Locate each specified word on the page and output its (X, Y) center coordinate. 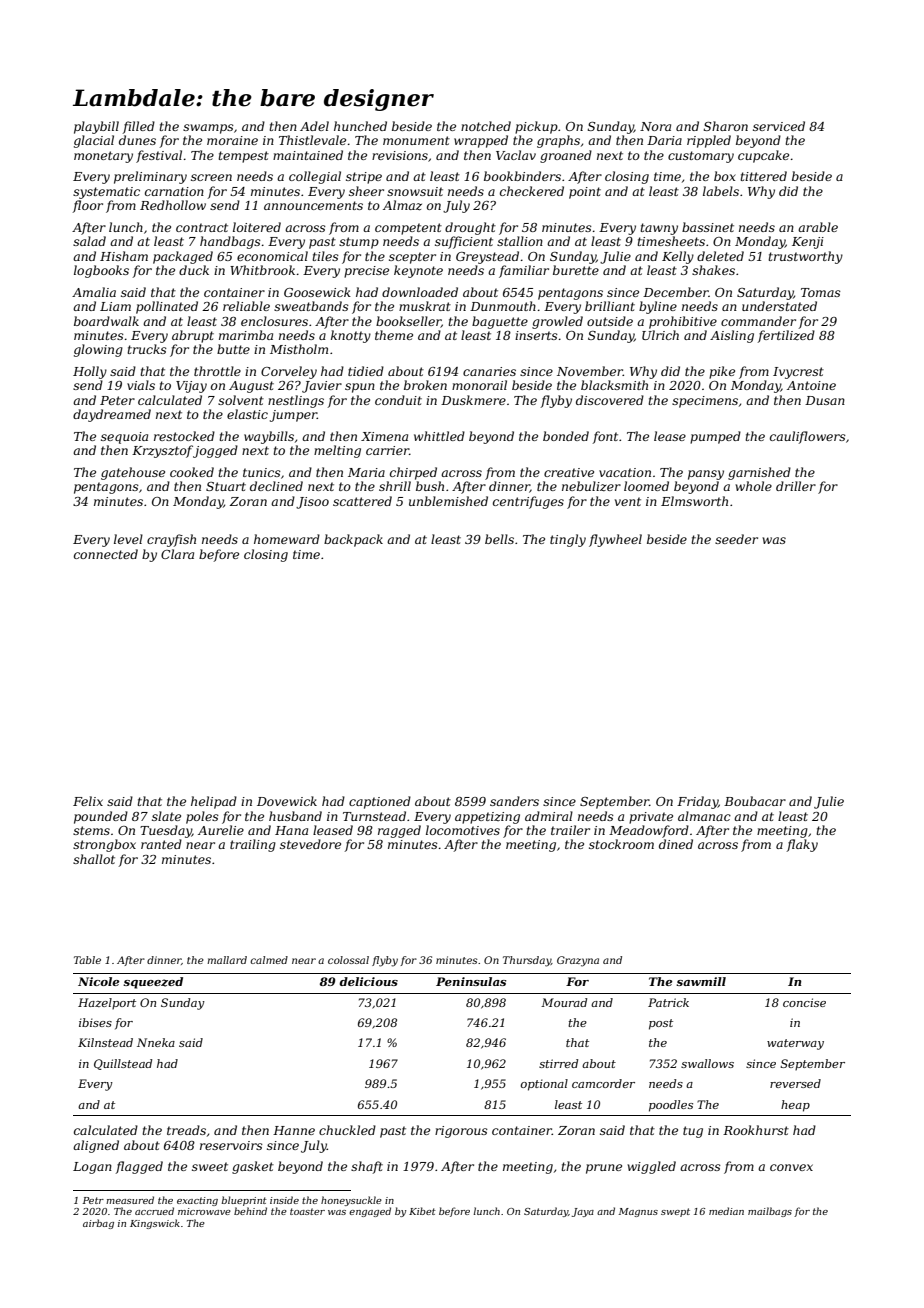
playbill (96, 127)
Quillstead (123, 1064)
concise (804, 1002)
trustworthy (805, 257)
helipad (214, 802)
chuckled (347, 1130)
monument (416, 140)
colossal (348, 960)
